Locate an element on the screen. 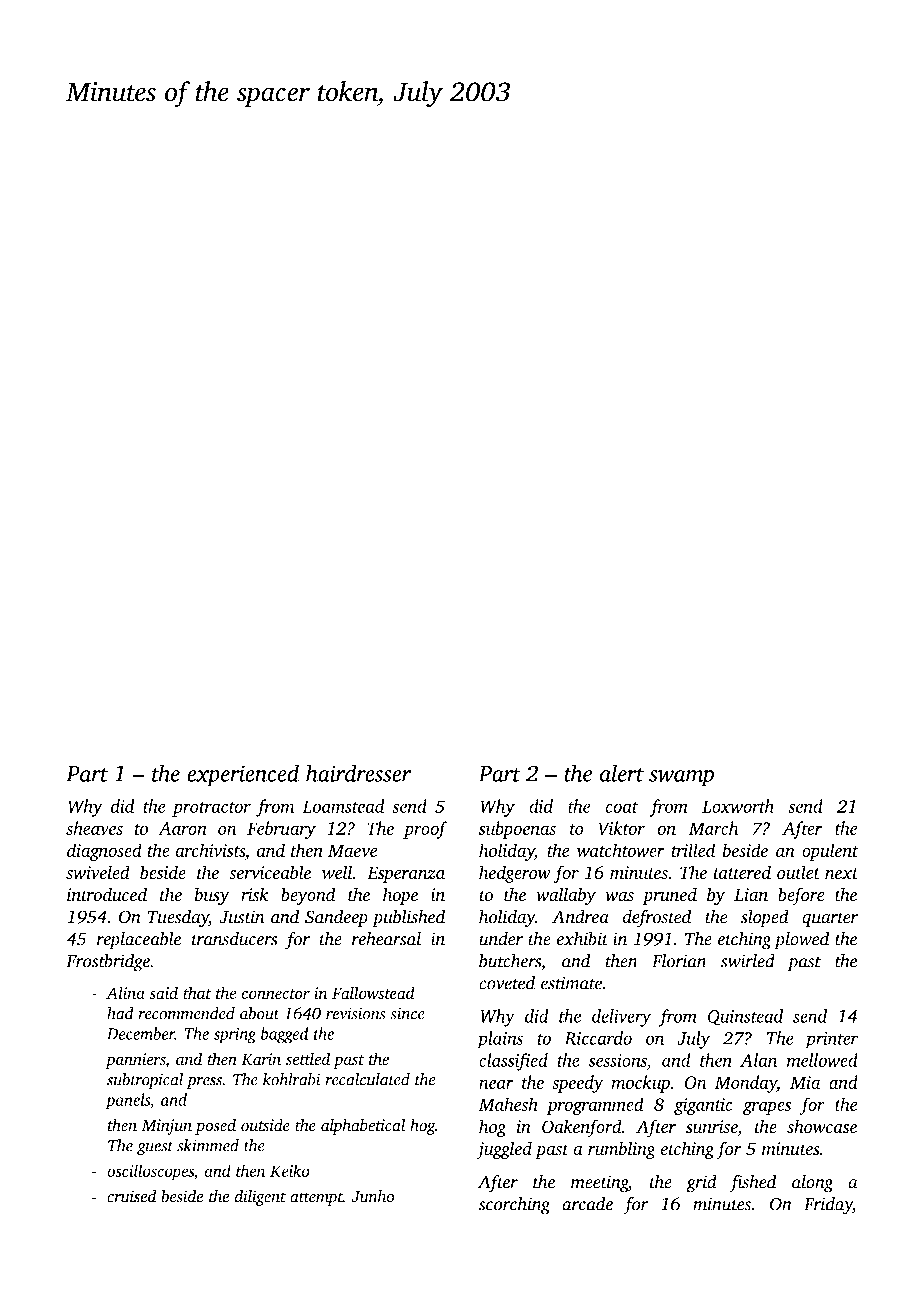  Aaron is located at coordinates (182, 828).
